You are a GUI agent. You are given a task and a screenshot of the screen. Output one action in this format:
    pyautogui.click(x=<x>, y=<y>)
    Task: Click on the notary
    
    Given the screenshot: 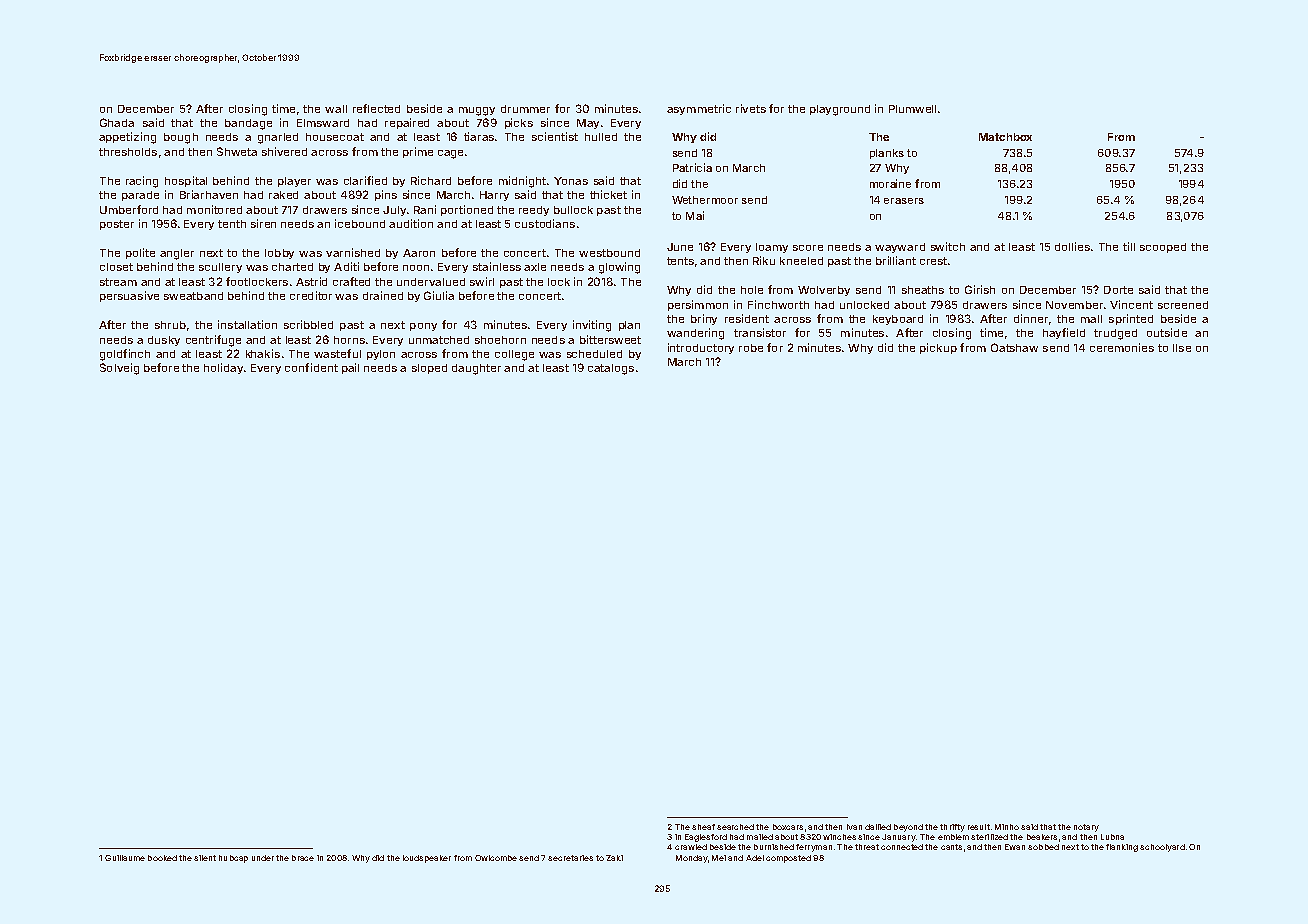 What is the action you would take?
    pyautogui.click(x=1086, y=828)
